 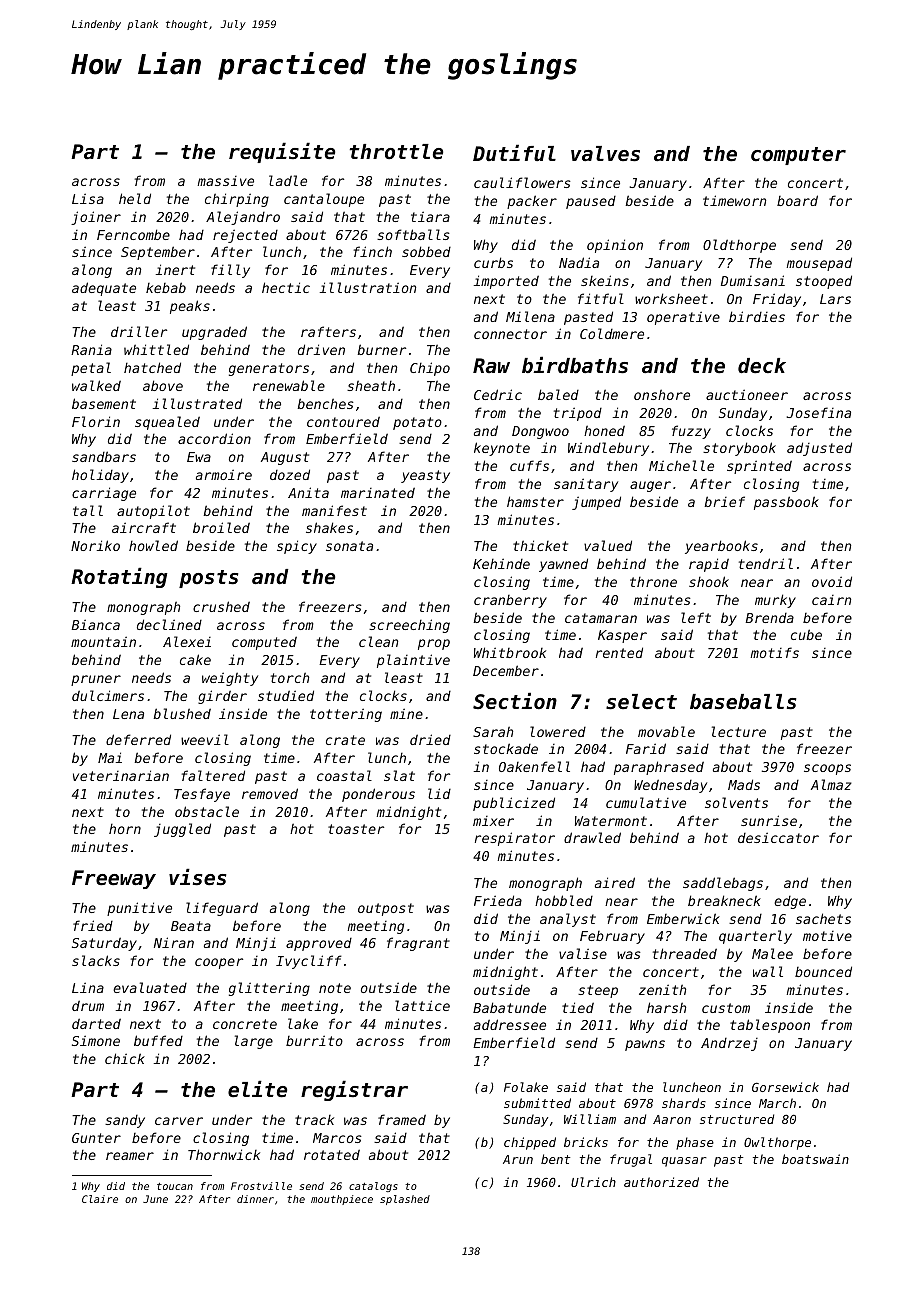 I want to click on mousepad, so click(x=819, y=264).
